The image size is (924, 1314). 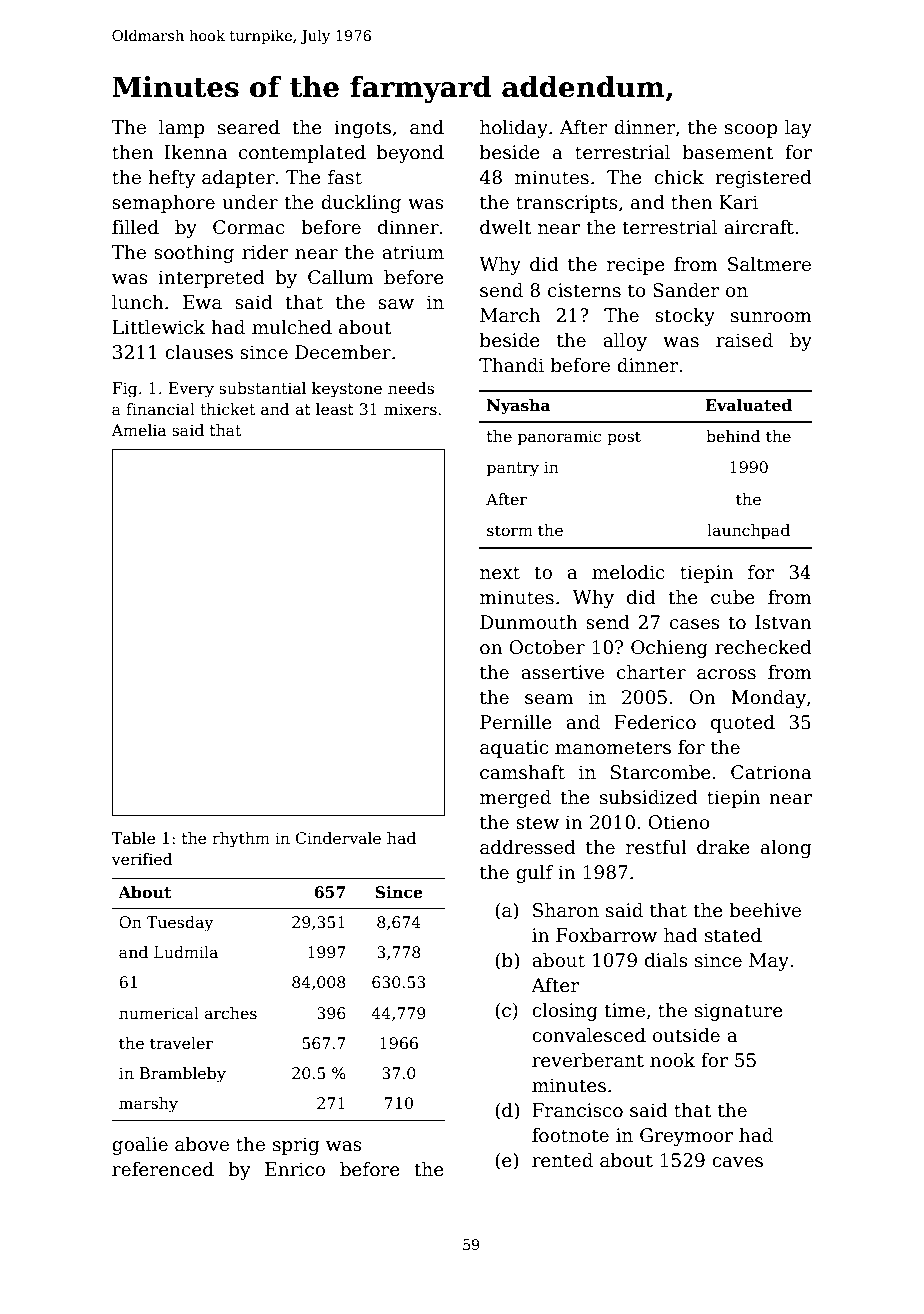 What do you see at coordinates (733, 935) in the page?
I see `stated` at bounding box center [733, 935].
